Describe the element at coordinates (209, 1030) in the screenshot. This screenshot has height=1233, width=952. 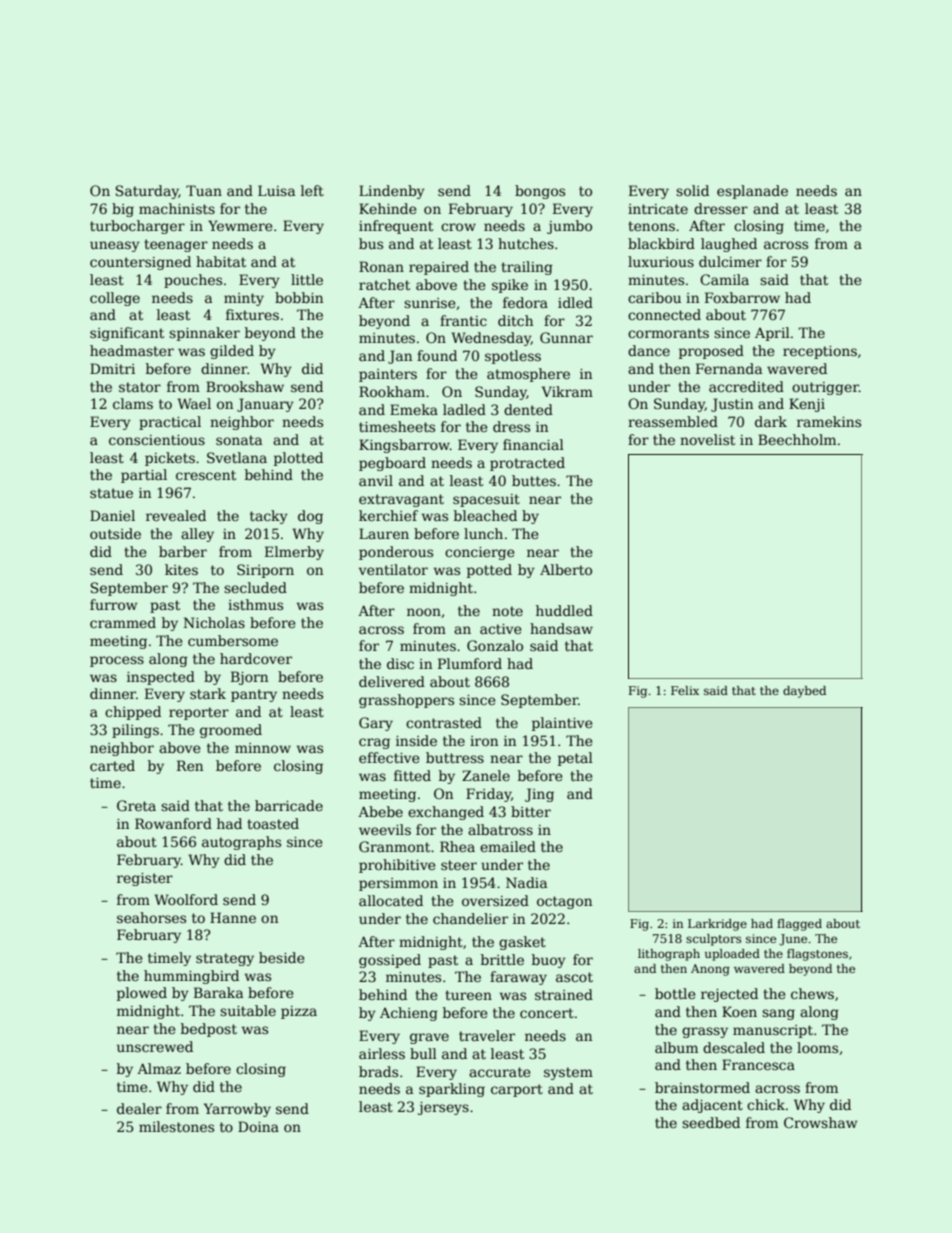
I see `bedpost` at that location.
